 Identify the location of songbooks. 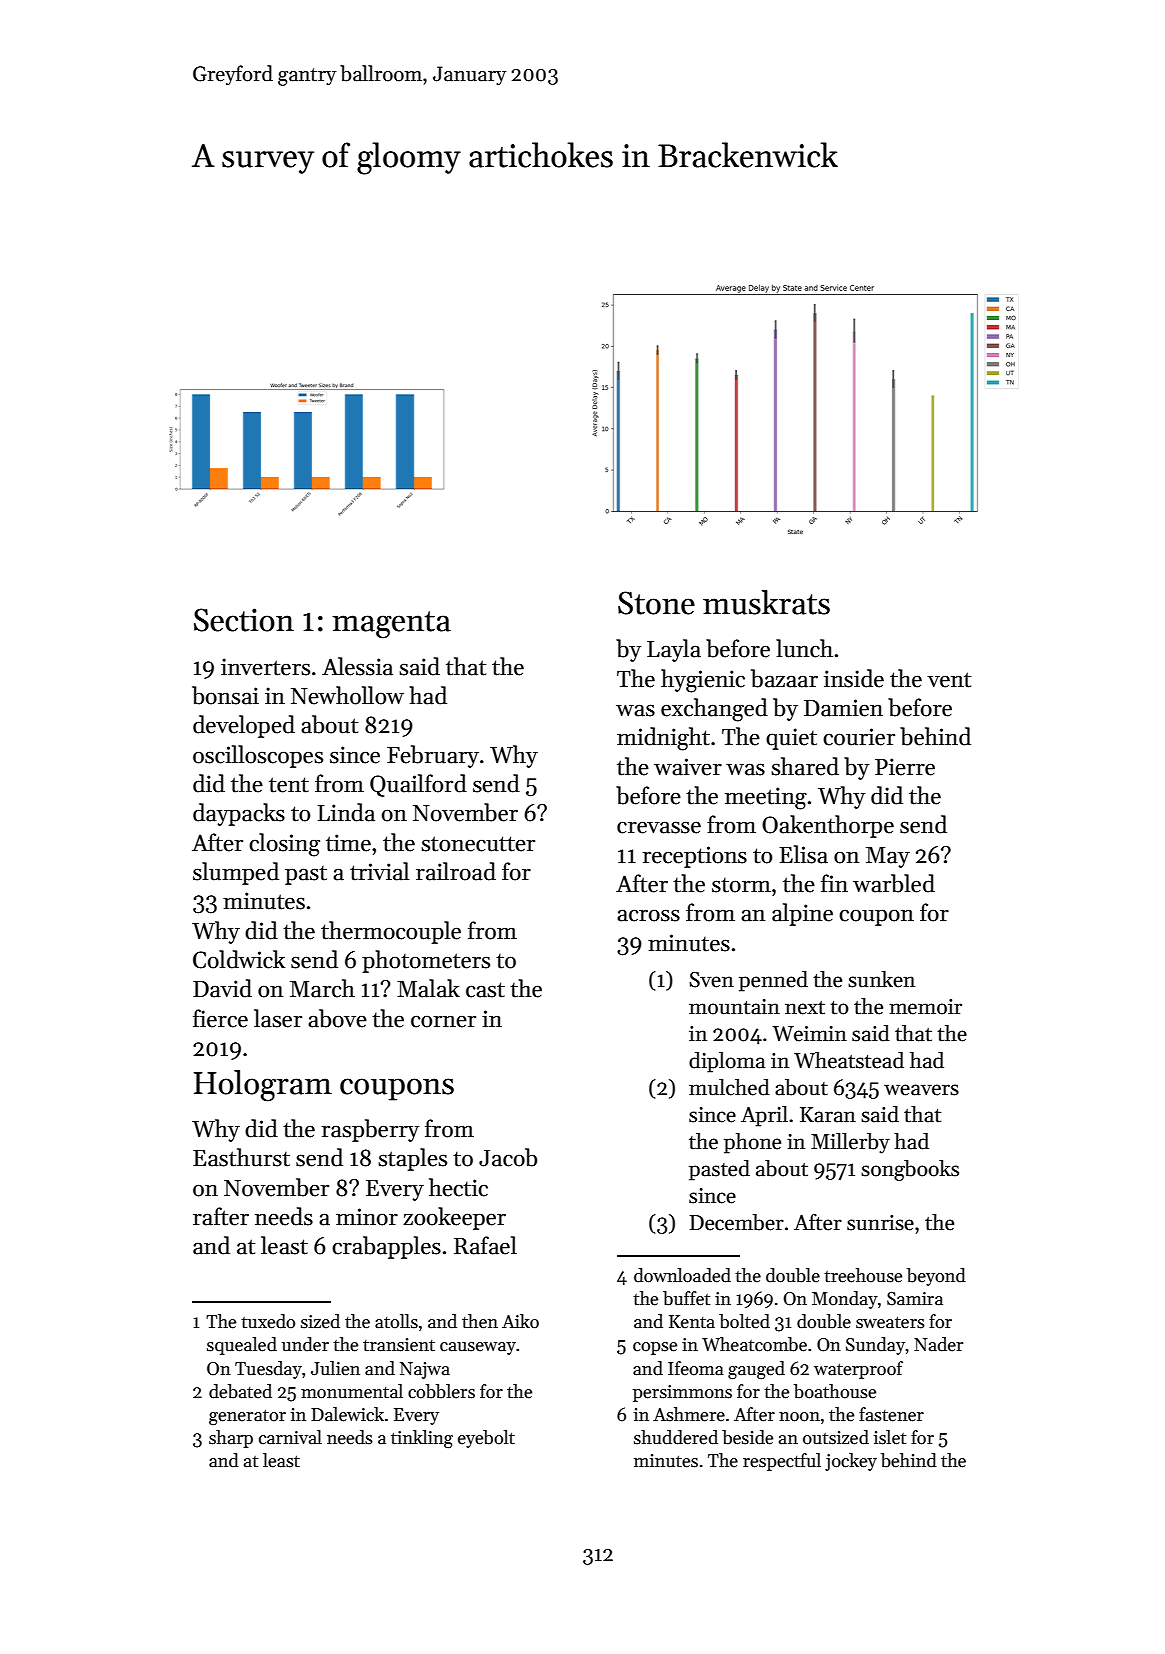
(910, 1170).
